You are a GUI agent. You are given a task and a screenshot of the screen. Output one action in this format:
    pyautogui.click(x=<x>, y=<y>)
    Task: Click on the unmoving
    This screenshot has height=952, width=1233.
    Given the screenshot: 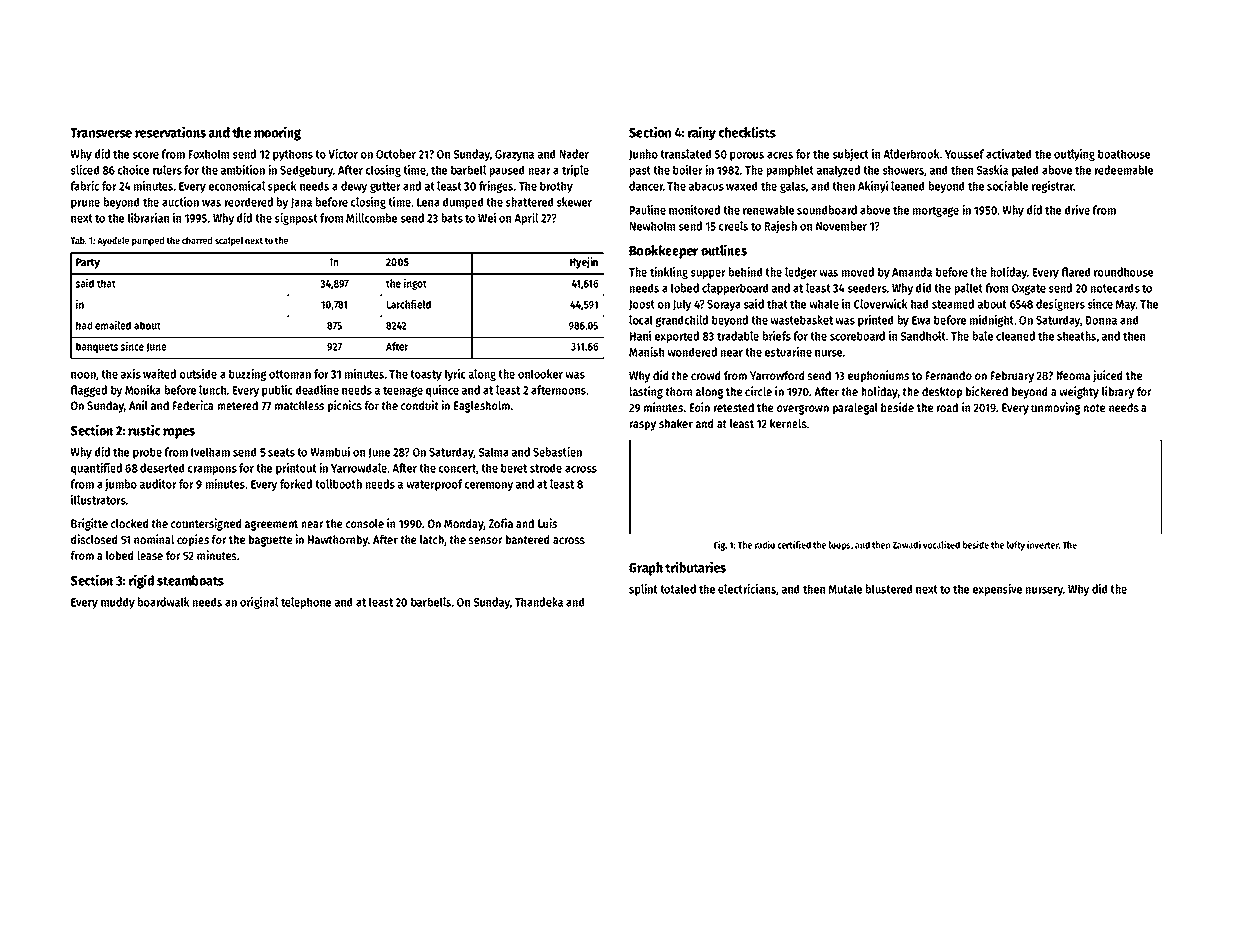 What is the action you would take?
    pyautogui.click(x=1056, y=408)
